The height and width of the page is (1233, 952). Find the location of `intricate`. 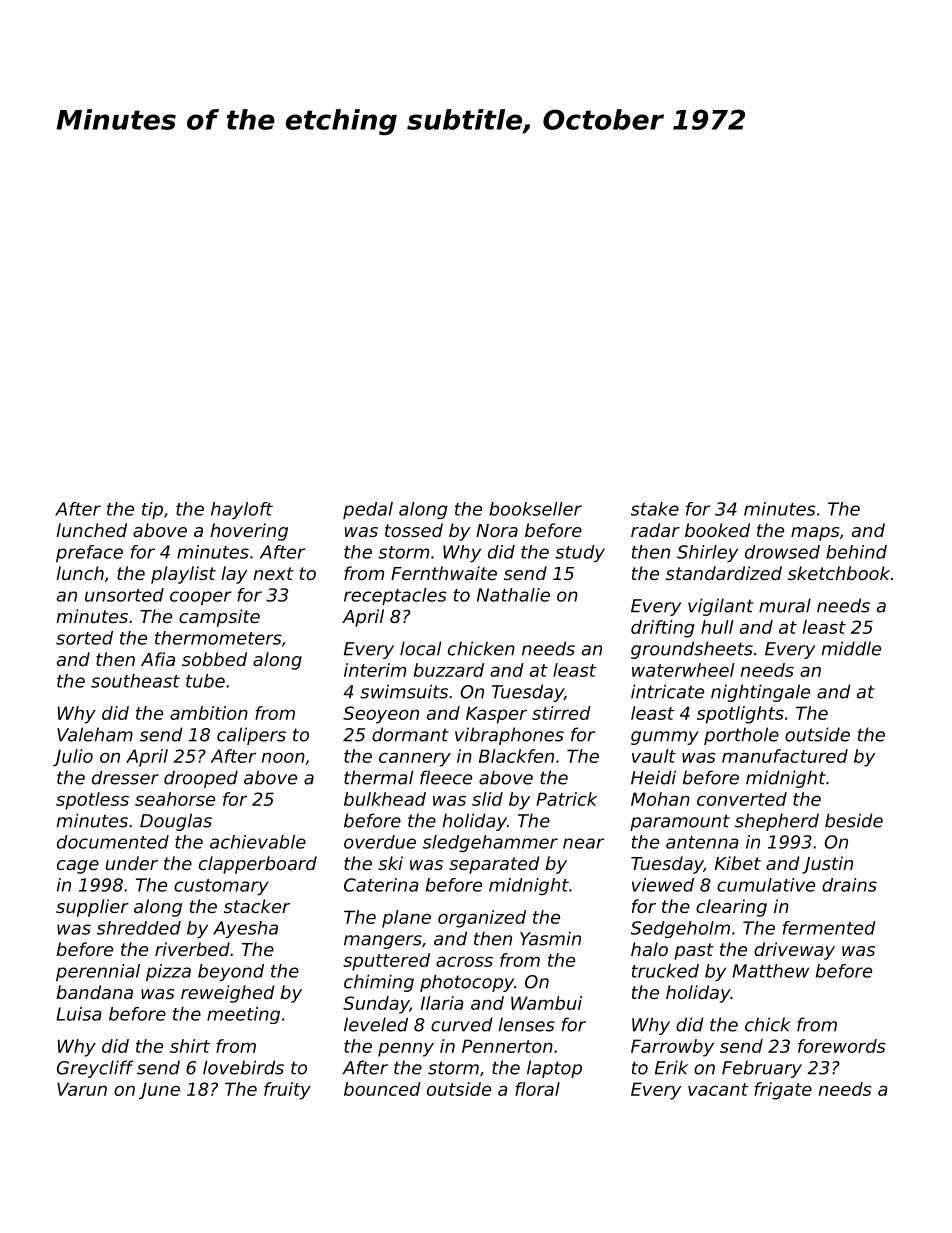

intricate is located at coordinates (667, 691).
